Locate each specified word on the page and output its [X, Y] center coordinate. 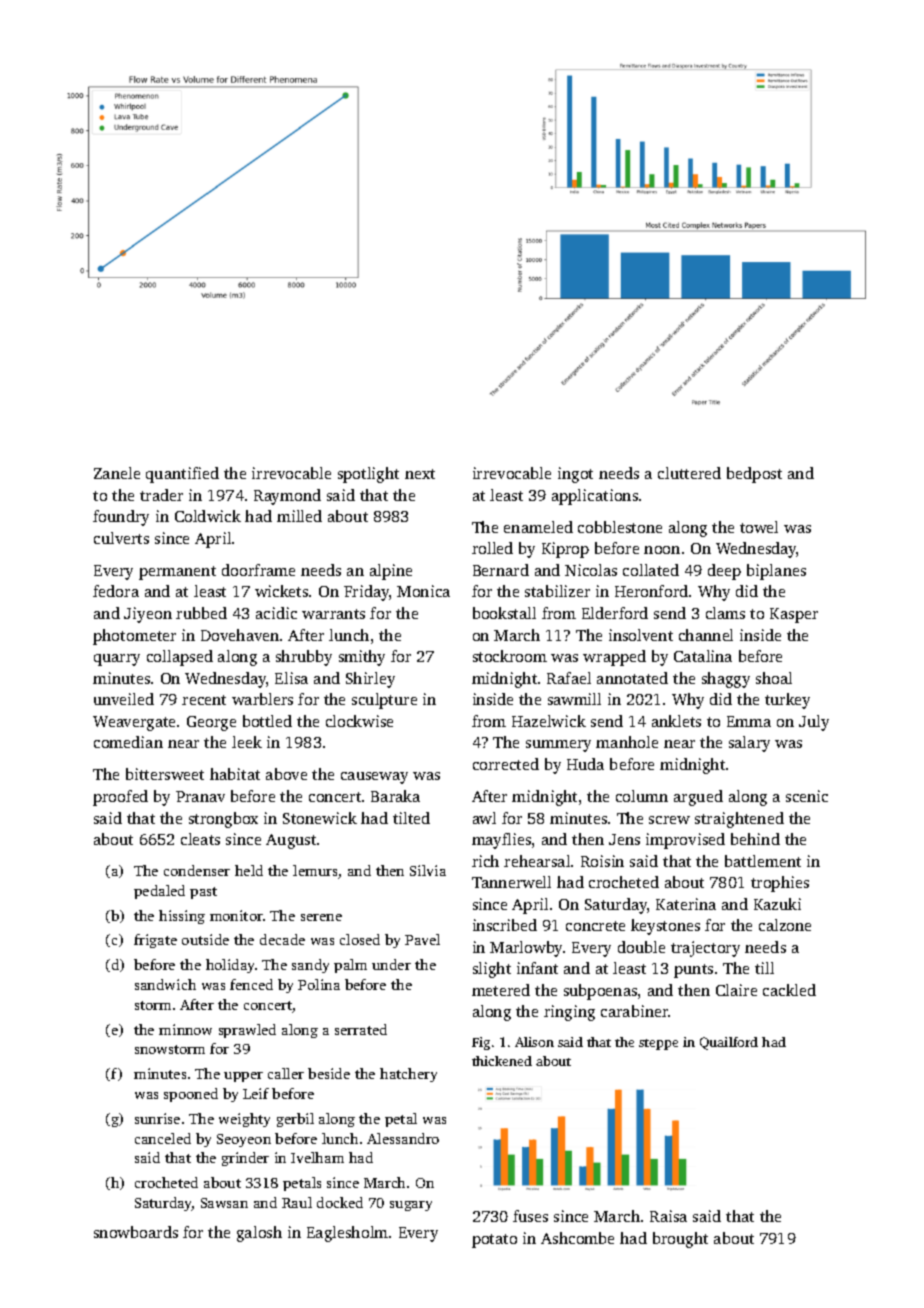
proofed [120, 798]
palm [350, 966]
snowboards [136, 1232]
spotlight [368, 475]
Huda [585, 764]
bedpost [754, 475]
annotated [632, 678]
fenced [251, 984]
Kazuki [777, 904]
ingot [575, 475]
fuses [530, 1216]
